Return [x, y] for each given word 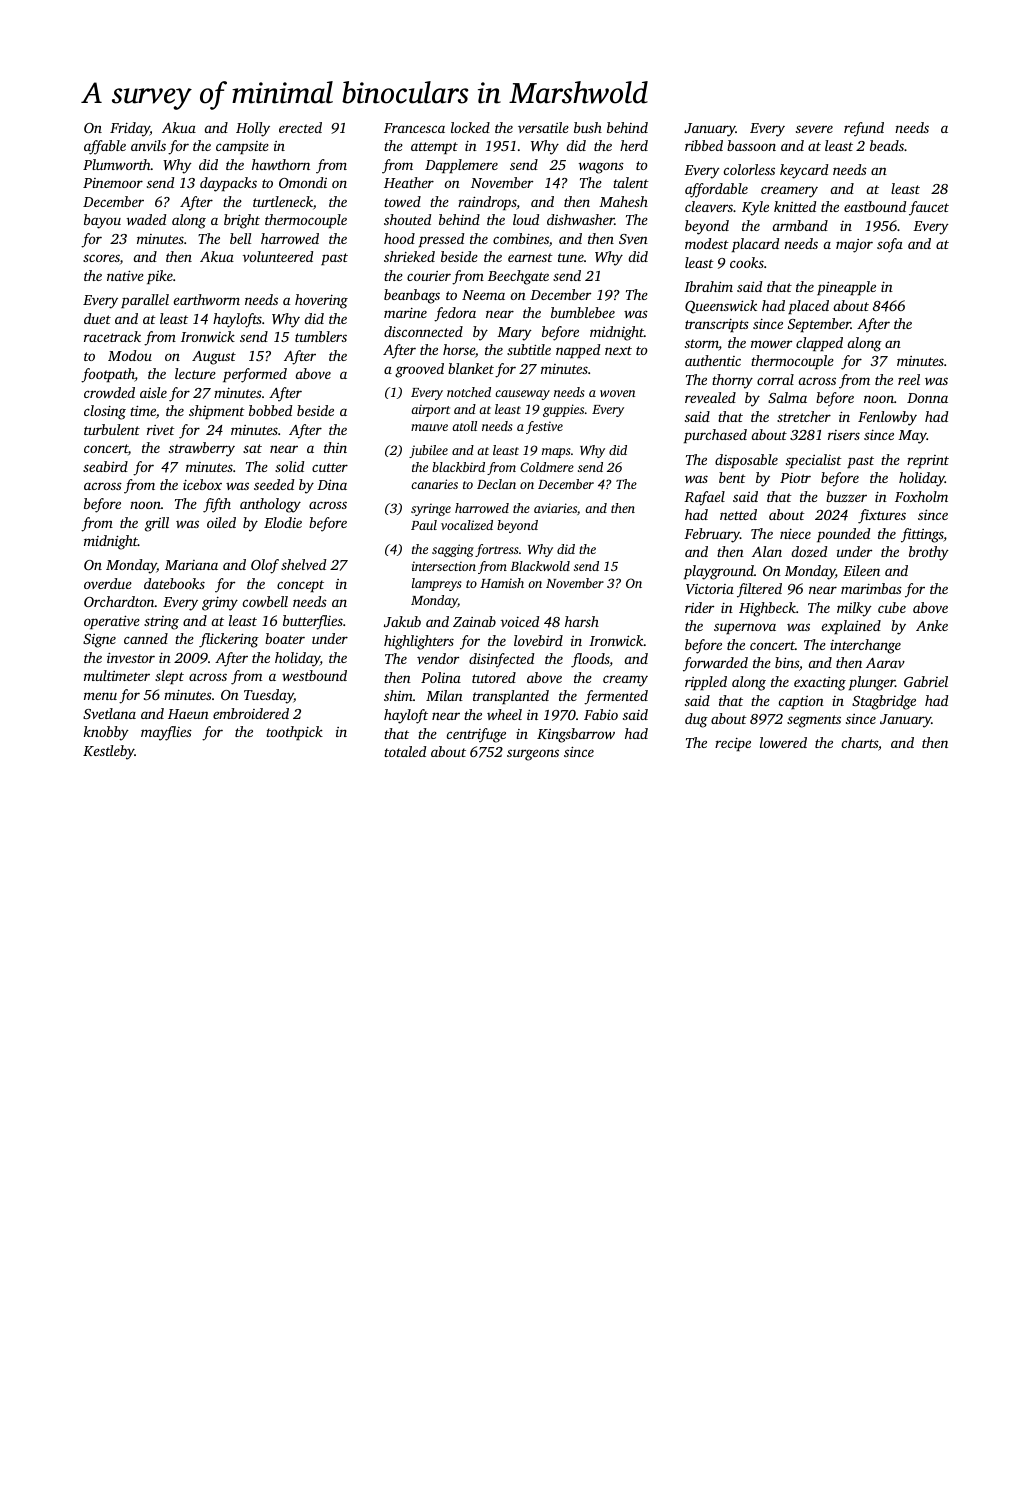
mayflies [166, 733]
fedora [455, 314]
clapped [819, 344]
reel [909, 379]
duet [97, 318]
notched [469, 392]
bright [242, 221]
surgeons [533, 755]
